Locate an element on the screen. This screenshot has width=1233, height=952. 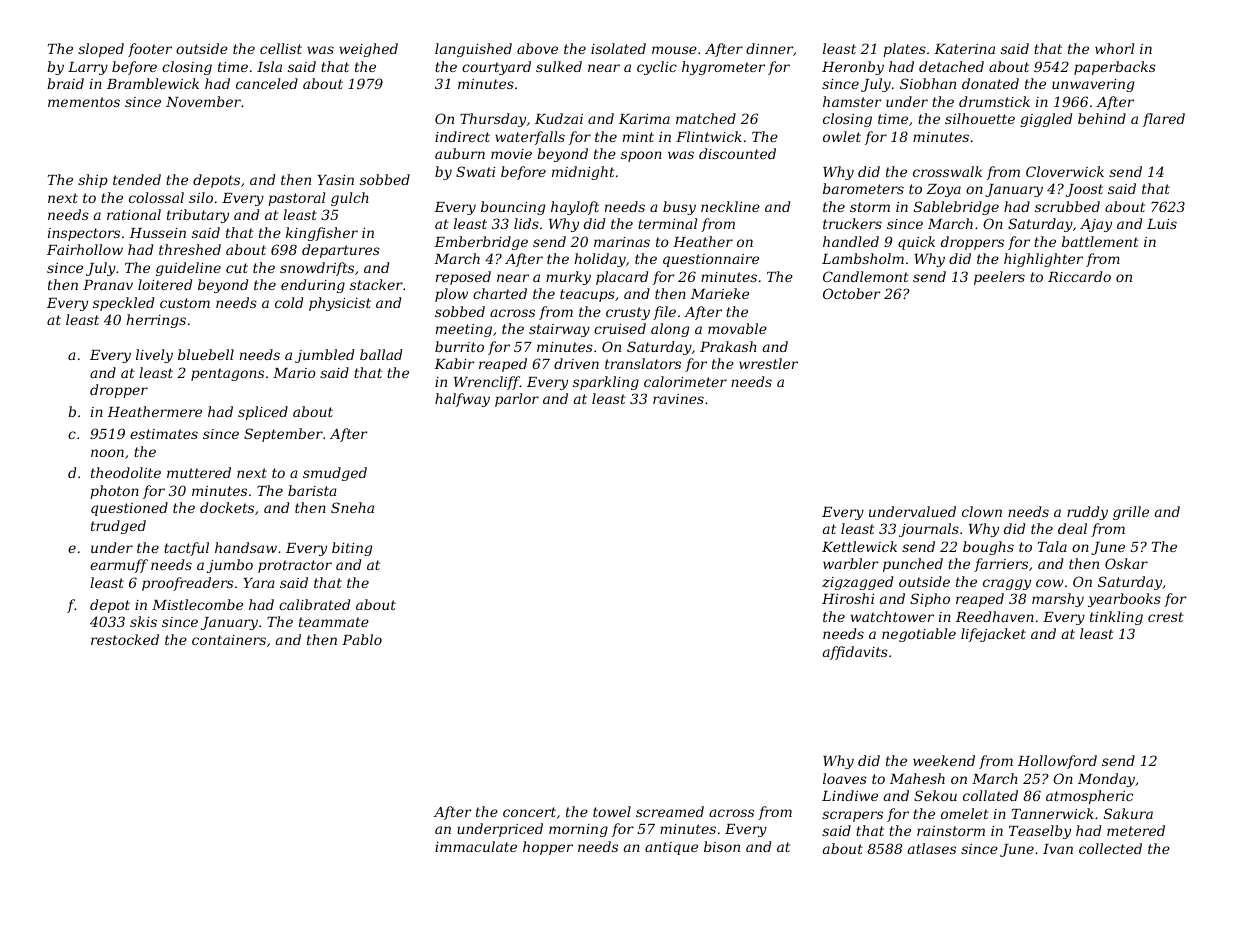
lifejacket is located at coordinates (993, 635).
